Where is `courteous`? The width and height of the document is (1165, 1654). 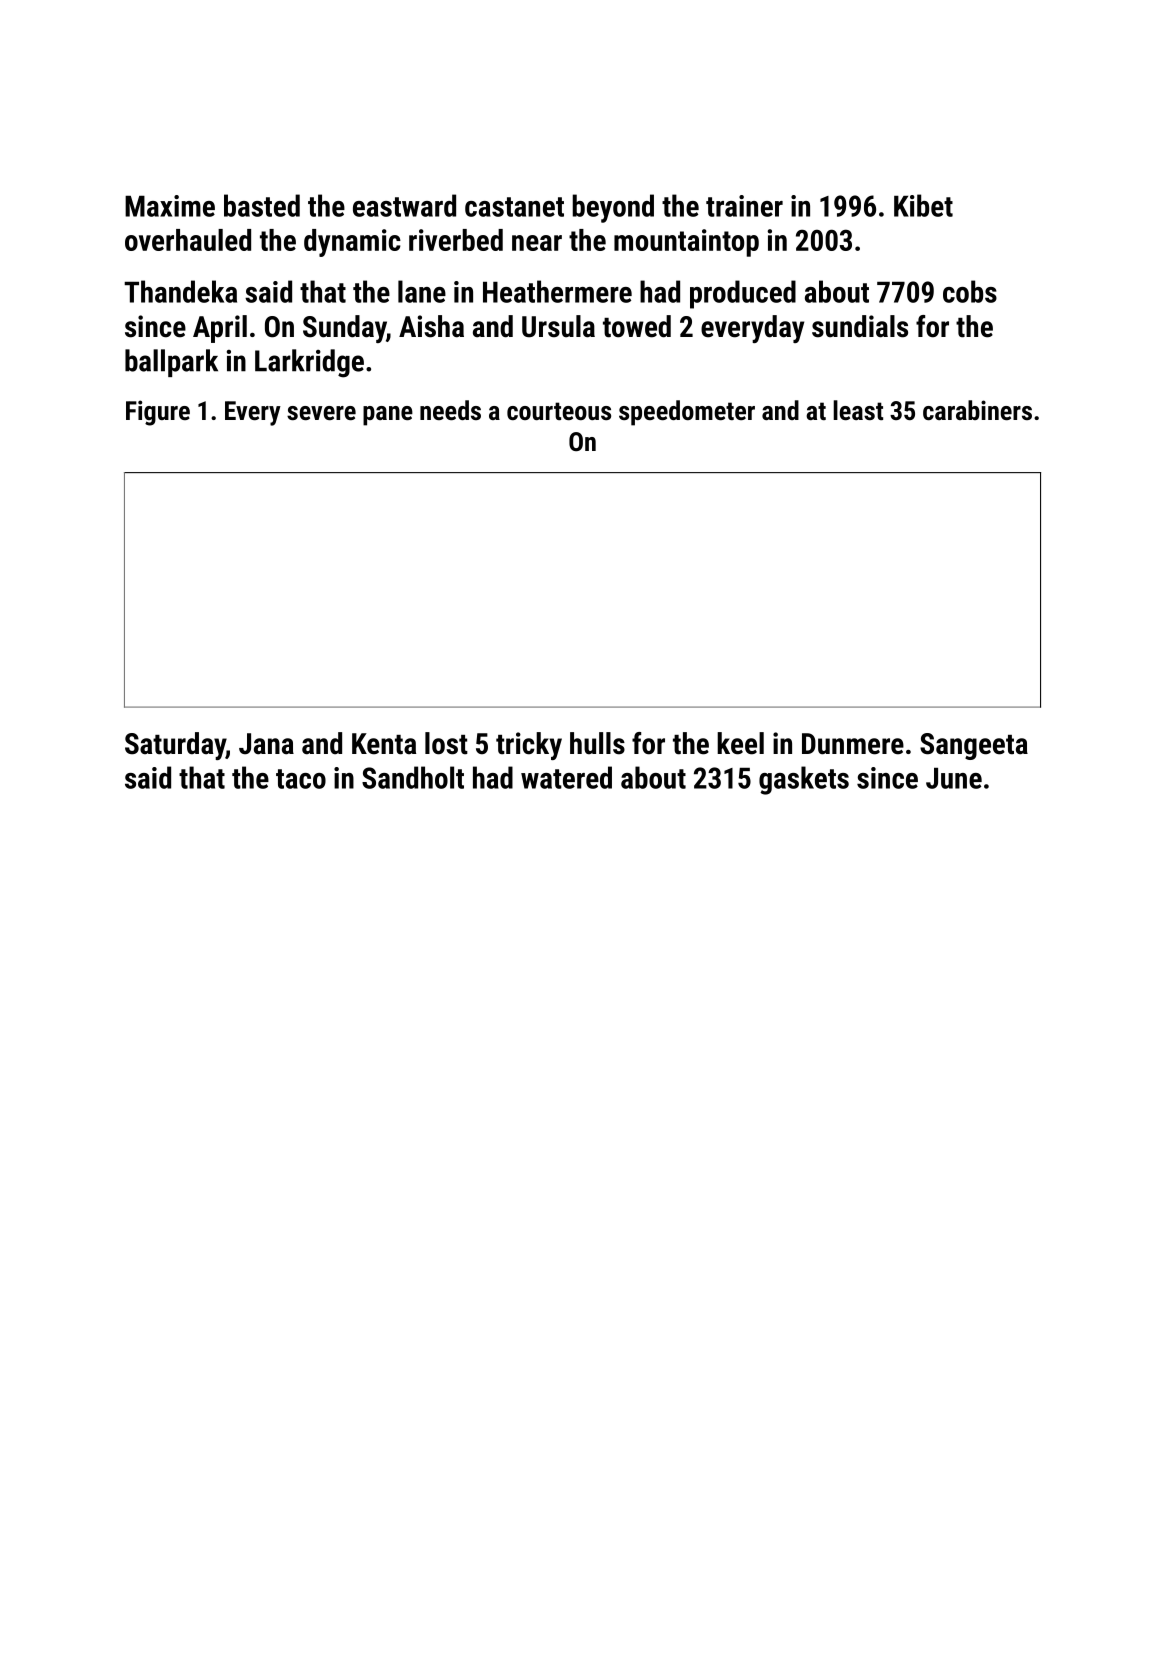 courteous is located at coordinates (559, 411).
